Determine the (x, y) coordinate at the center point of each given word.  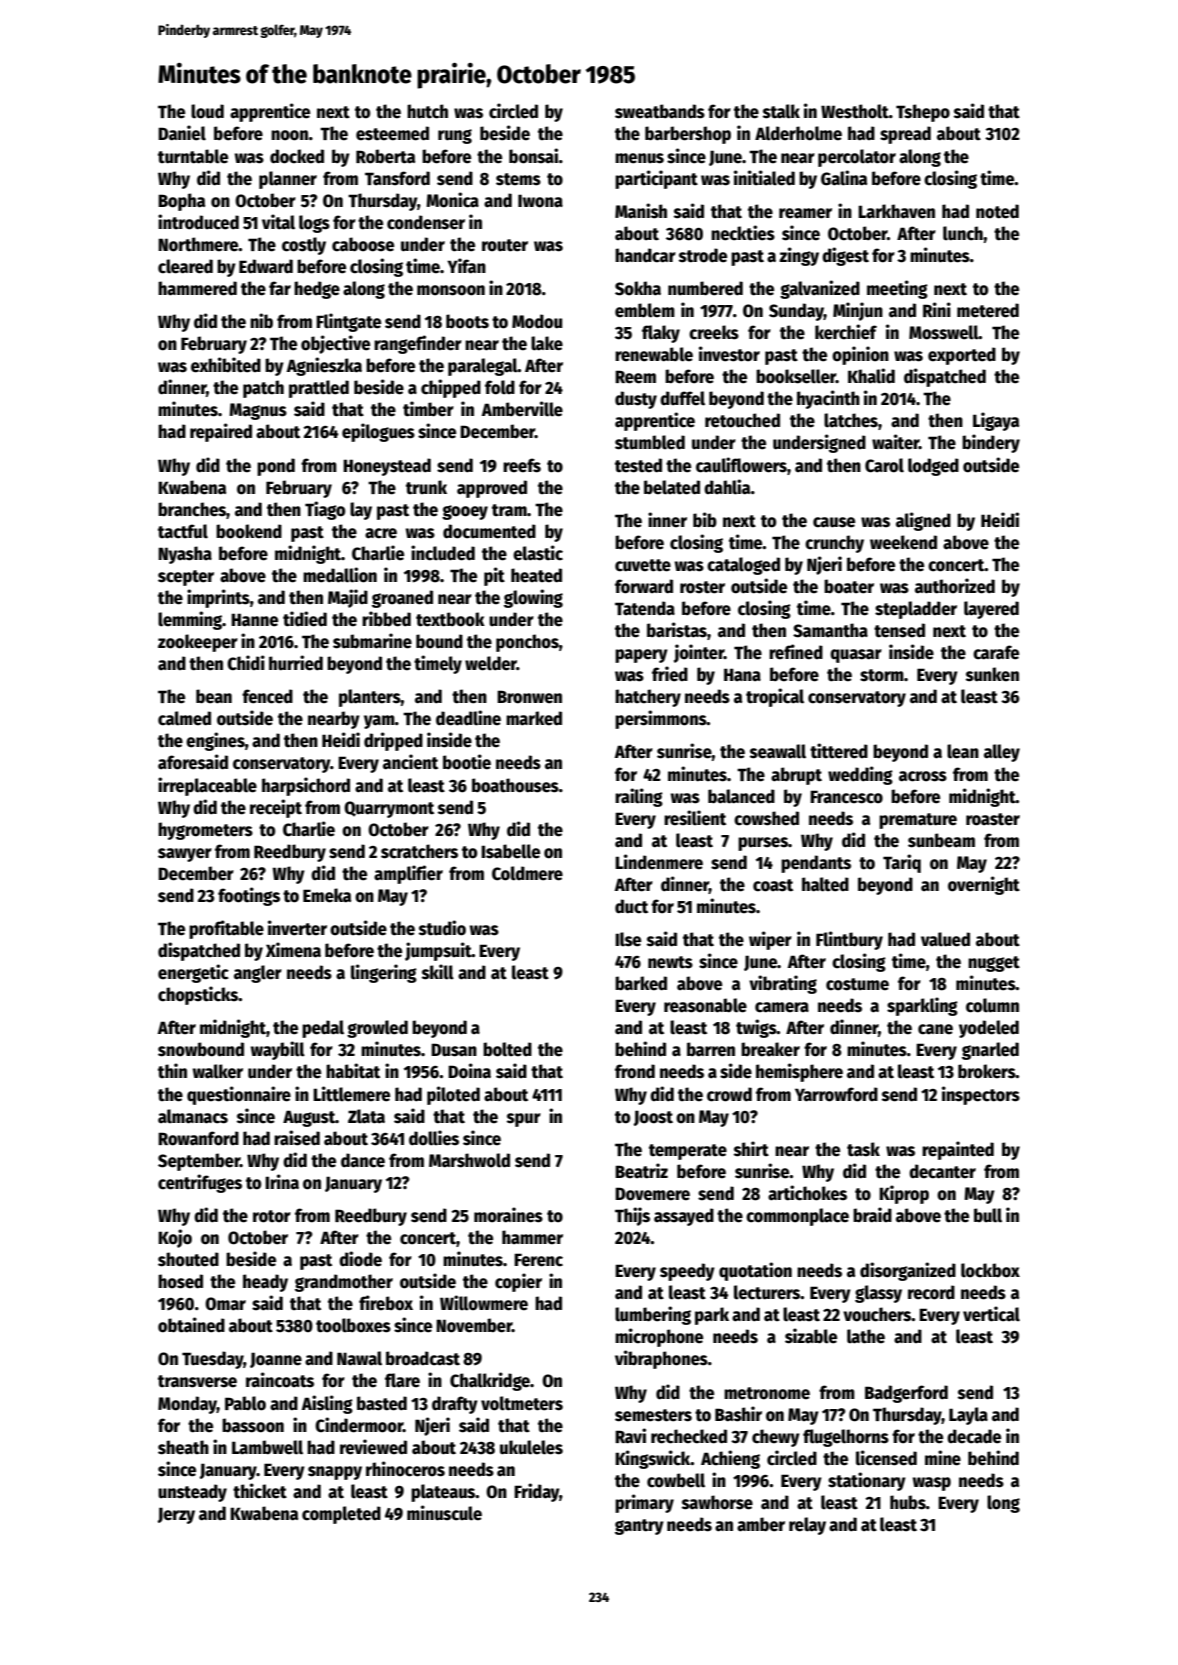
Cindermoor (359, 1425)
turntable (193, 156)
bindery (991, 443)
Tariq (902, 863)
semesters (653, 1415)
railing (639, 797)
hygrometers (205, 831)
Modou (537, 321)
